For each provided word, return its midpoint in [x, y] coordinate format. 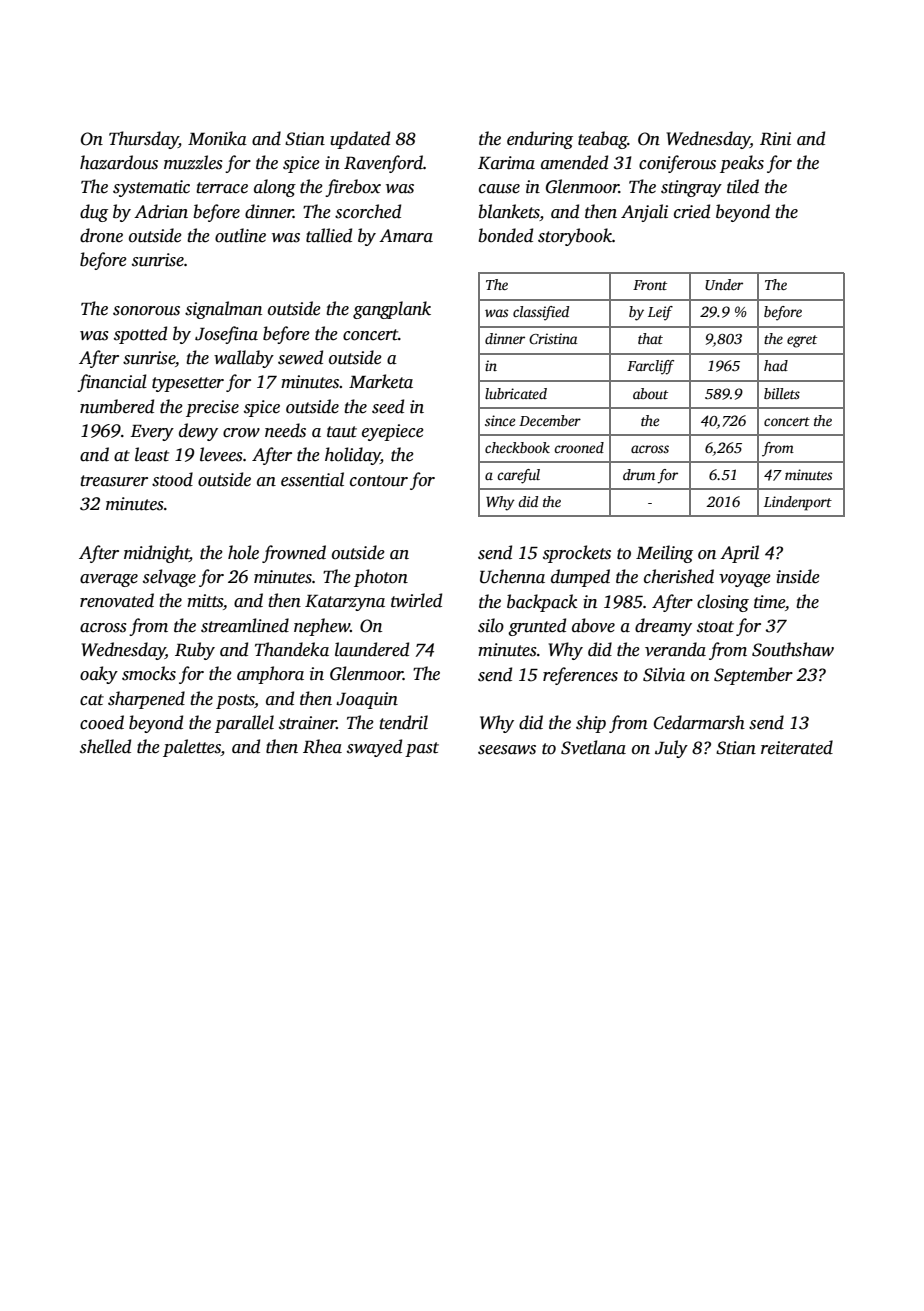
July [671, 749]
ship [591, 724]
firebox [353, 188]
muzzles [193, 162]
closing [723, 603]
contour [379, 481]
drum [639, 474]
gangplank [392, 310]
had [776, 365]
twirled [416, 600]
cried [692, 211]
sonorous [146, 311]
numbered [117, 406]
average [109, 580]
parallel [244, 724]
